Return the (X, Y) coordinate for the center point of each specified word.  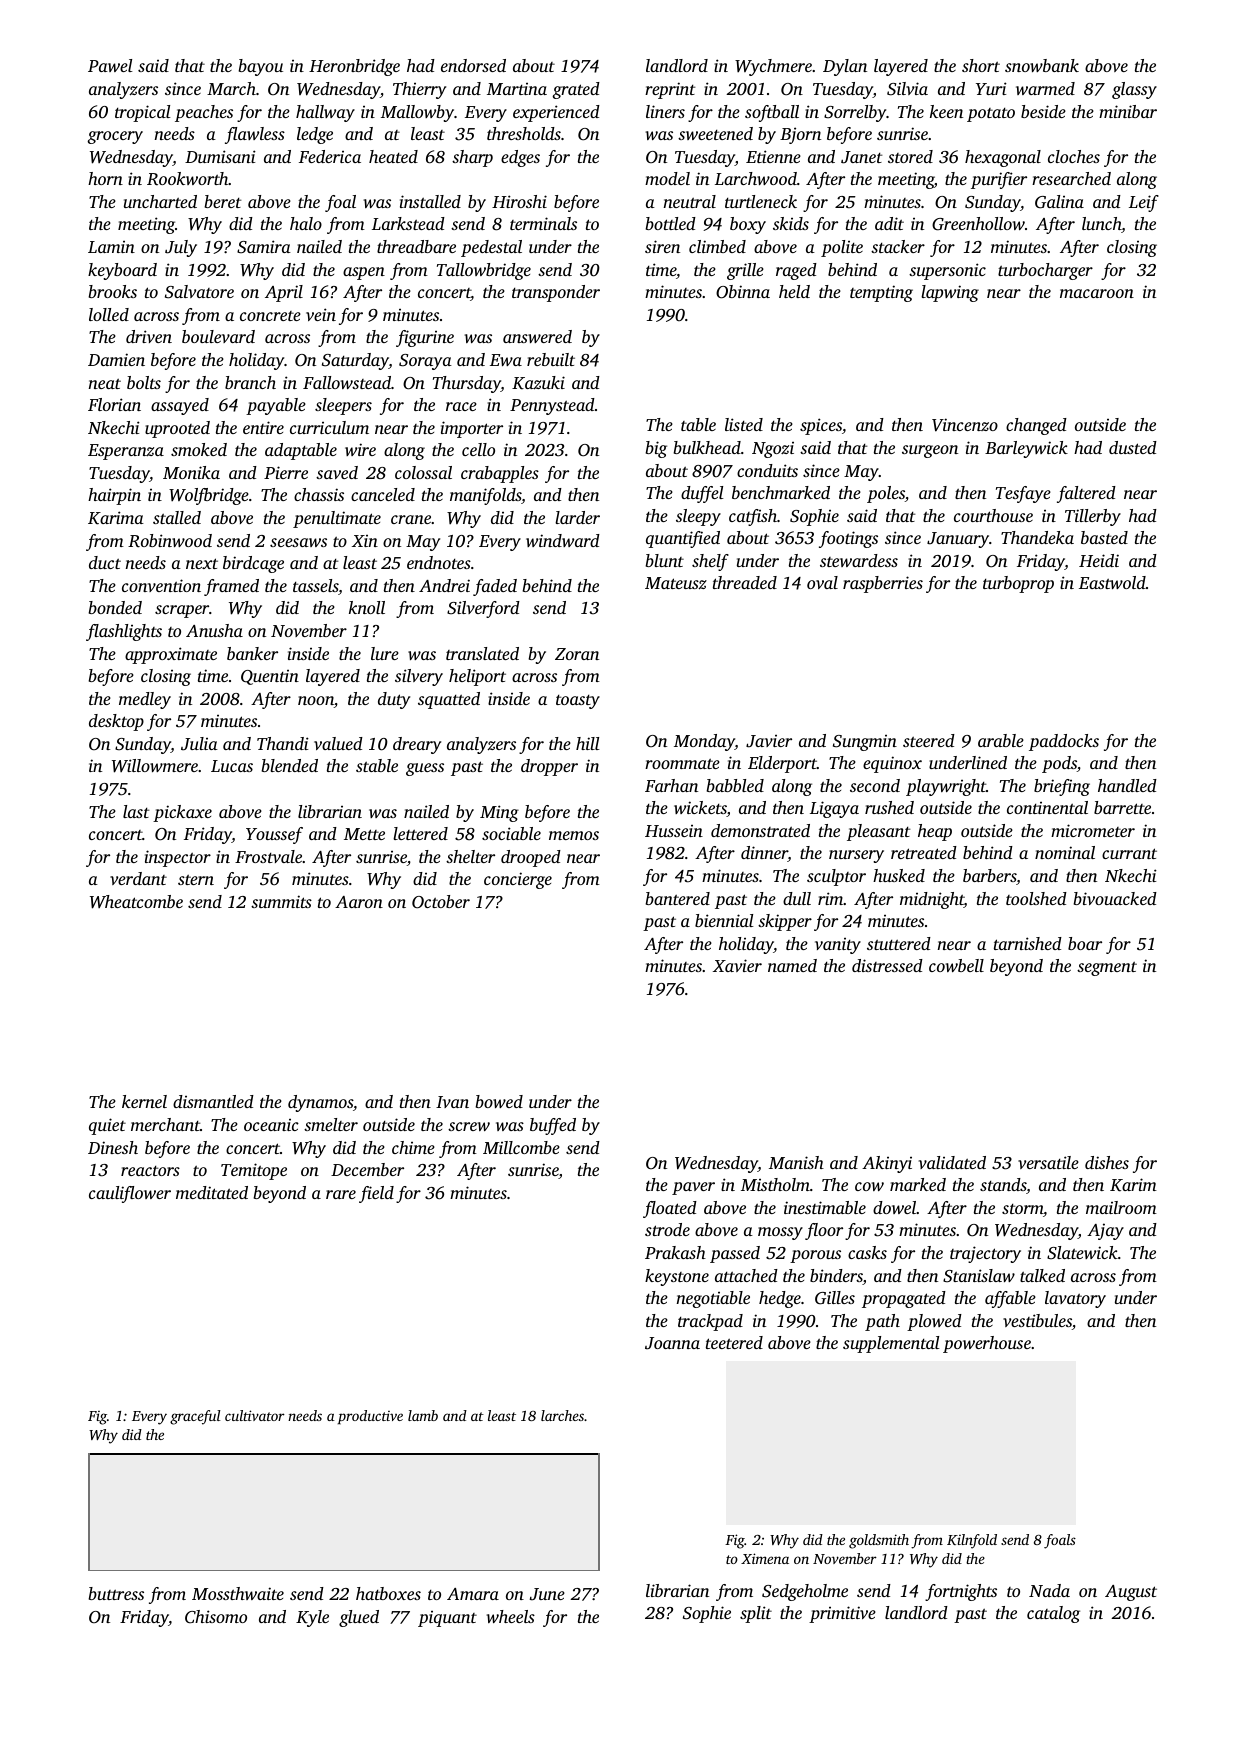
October (441, 902)
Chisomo (216, 1617)
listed (744, 424)
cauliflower (130, 1194)
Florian (114, 404)
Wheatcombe (136, 902)
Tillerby (1093, 517)
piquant (447, 1619)
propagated (904, 1299)
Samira (264, 247)
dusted (1133, 447)
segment (1107, 969)
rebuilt (551, 359)
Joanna (672, 1343)
